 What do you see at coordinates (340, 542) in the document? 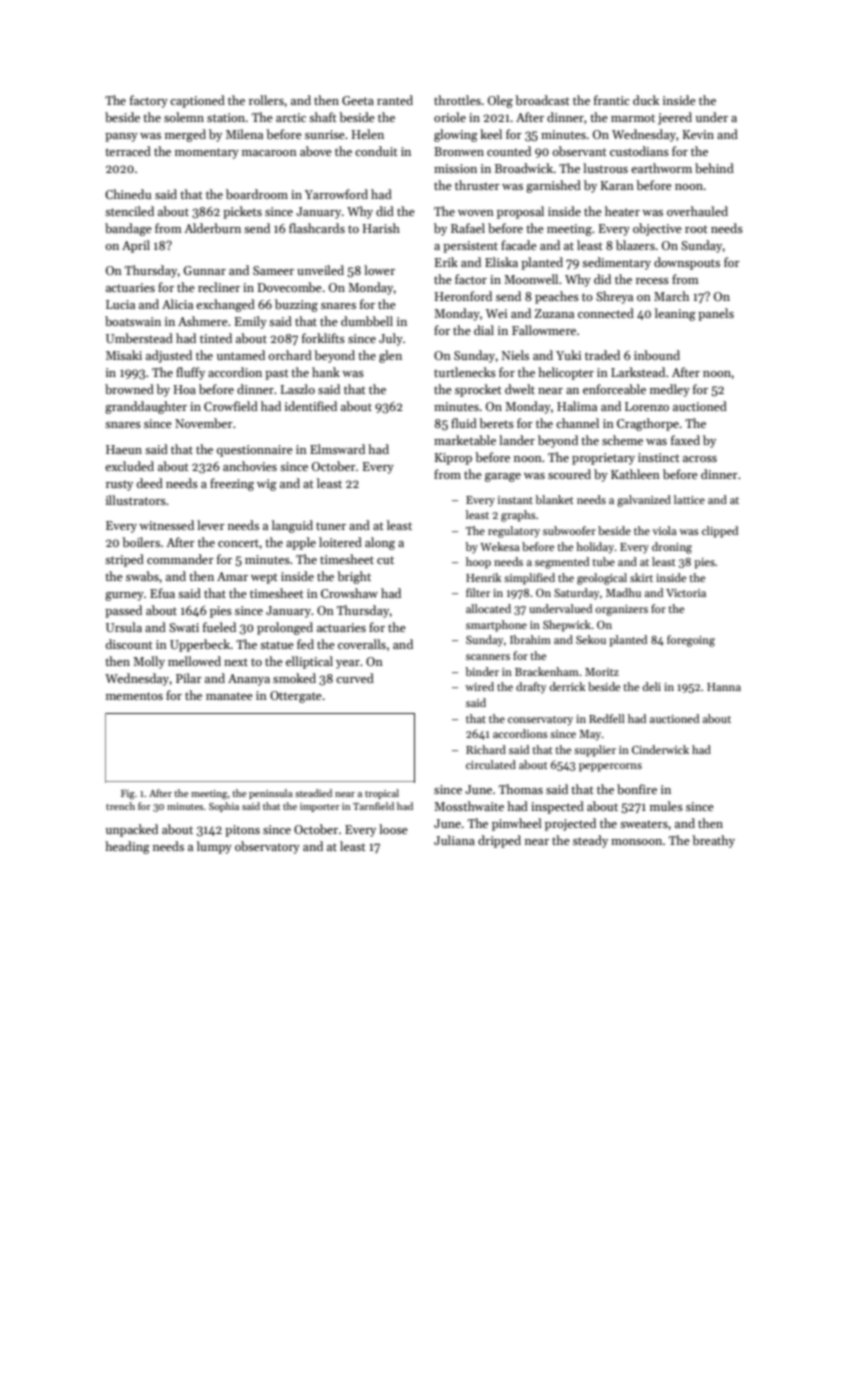
I see `loitered` at bounding box center [340, 542].
